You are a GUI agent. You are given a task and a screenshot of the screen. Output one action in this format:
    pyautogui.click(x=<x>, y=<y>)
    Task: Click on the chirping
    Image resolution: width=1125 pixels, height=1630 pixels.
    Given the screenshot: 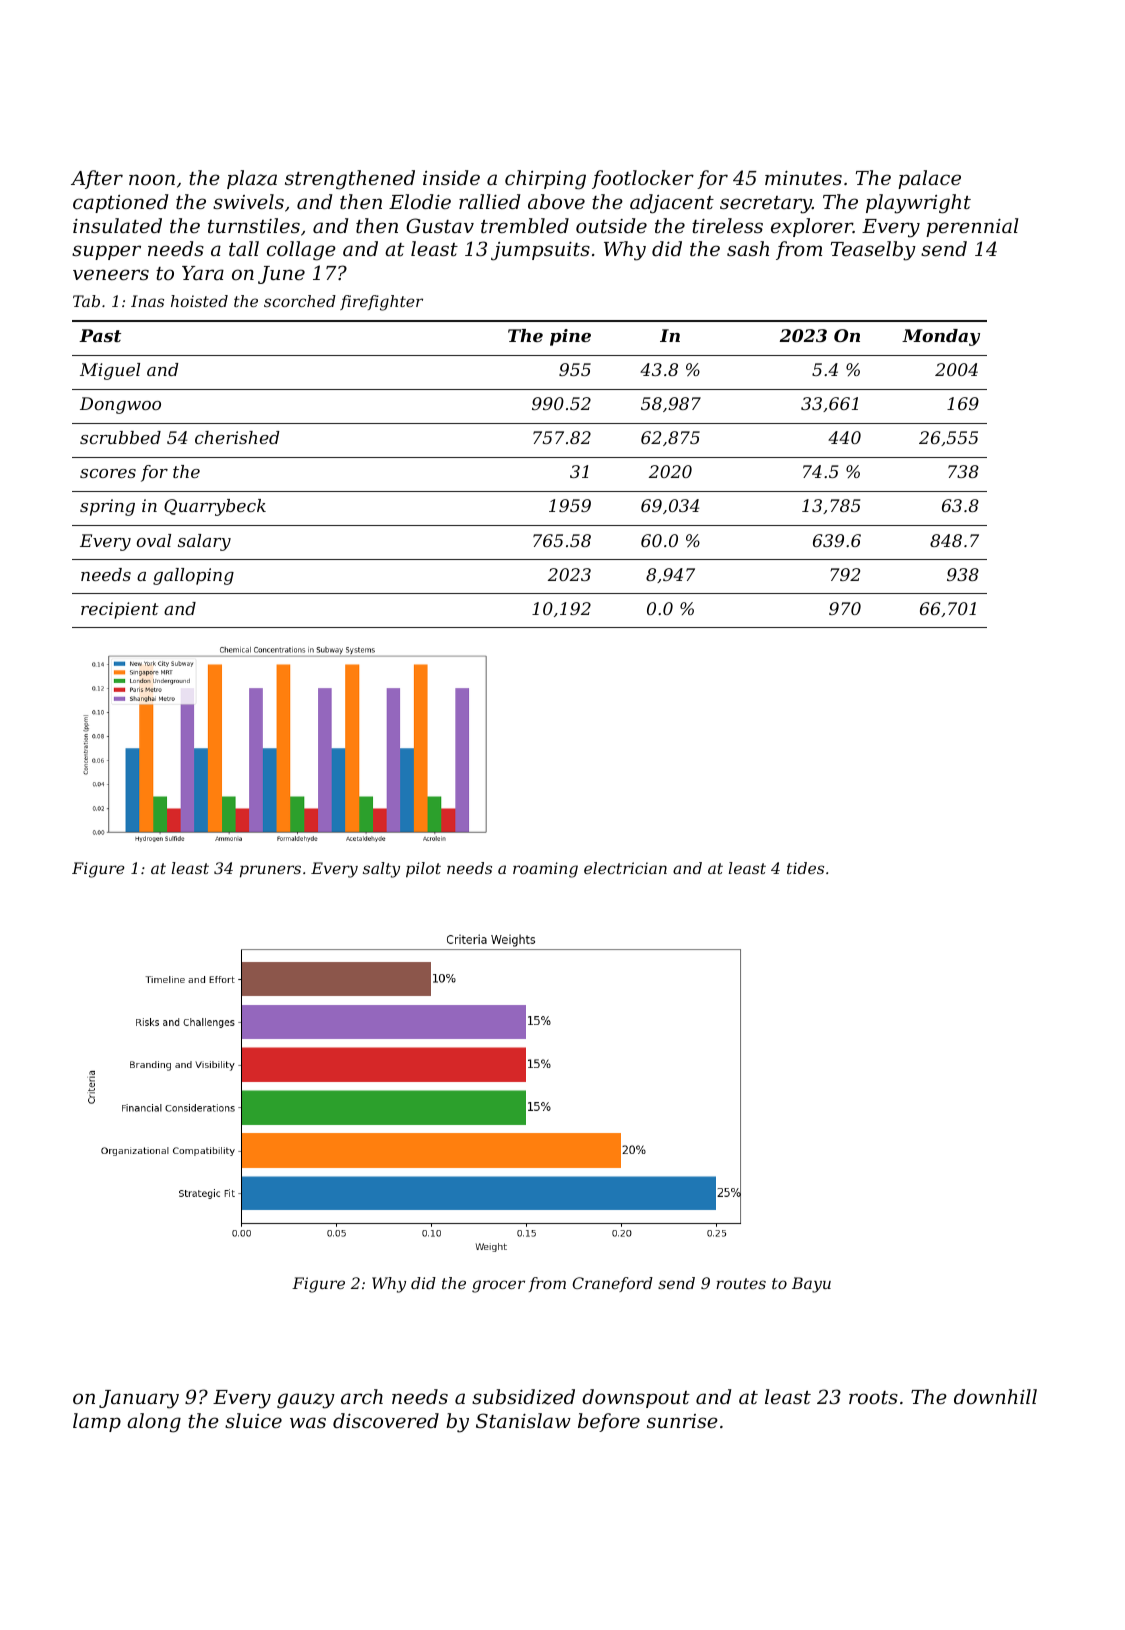 What is the action you would take?
    pyautogui.click(x=545, y=180)
